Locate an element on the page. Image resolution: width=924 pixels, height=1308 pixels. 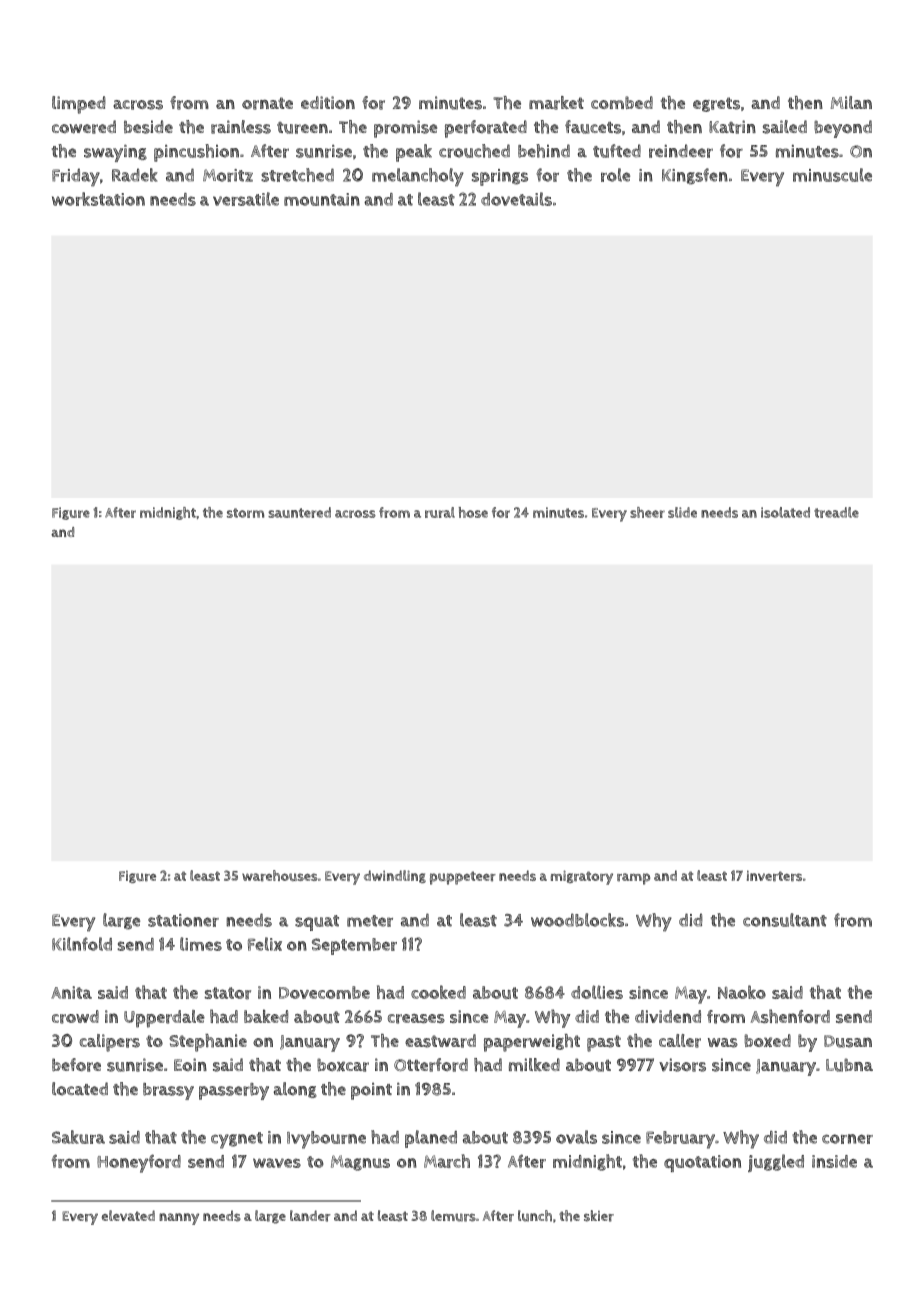
Sakura is located at coordinates (78, 1137).
